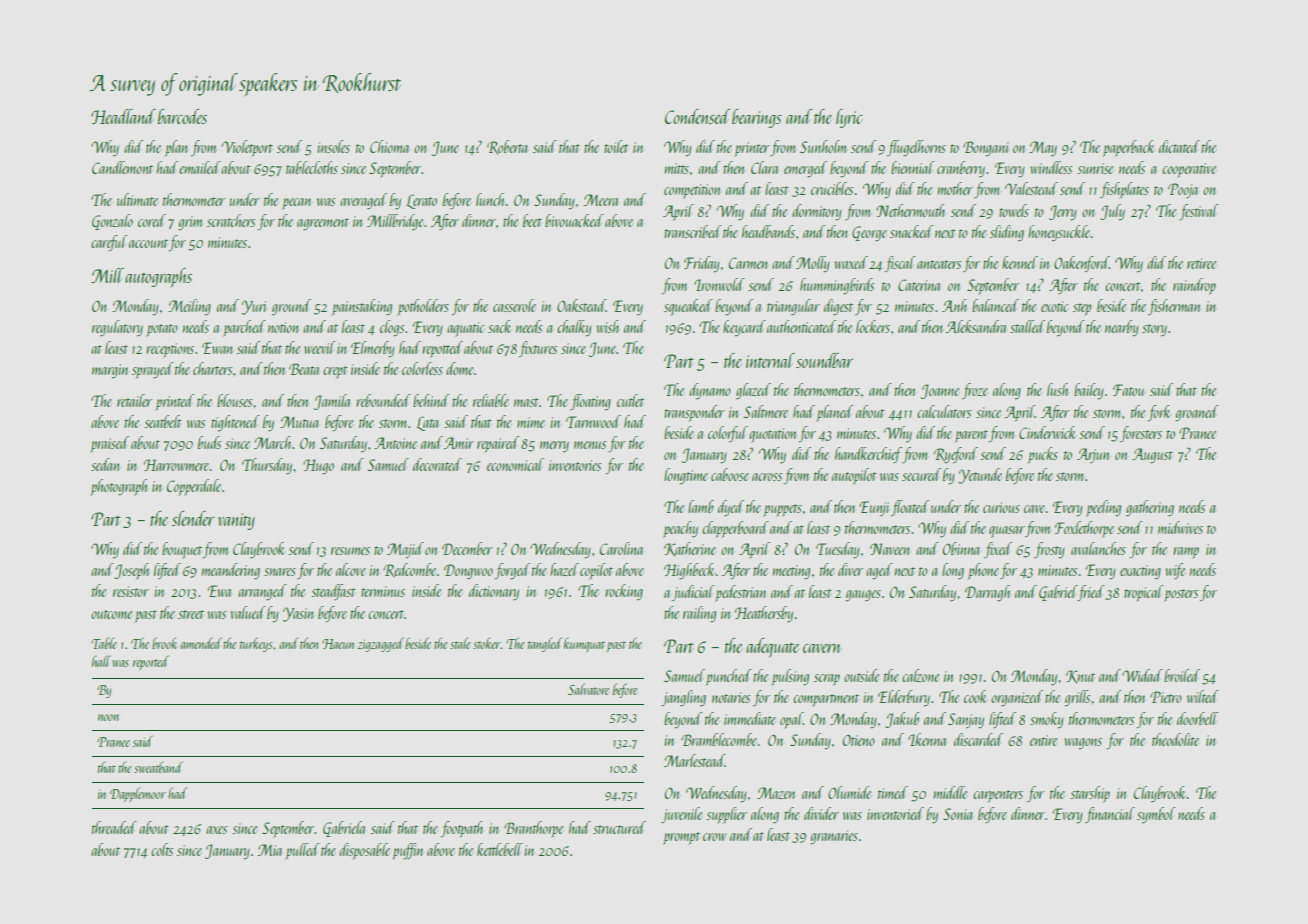 The width and height of the screenshot is (1308, 924). Describe the element at coordinates (986, 148) in the screenshot. I see `Bongani` at that location.
